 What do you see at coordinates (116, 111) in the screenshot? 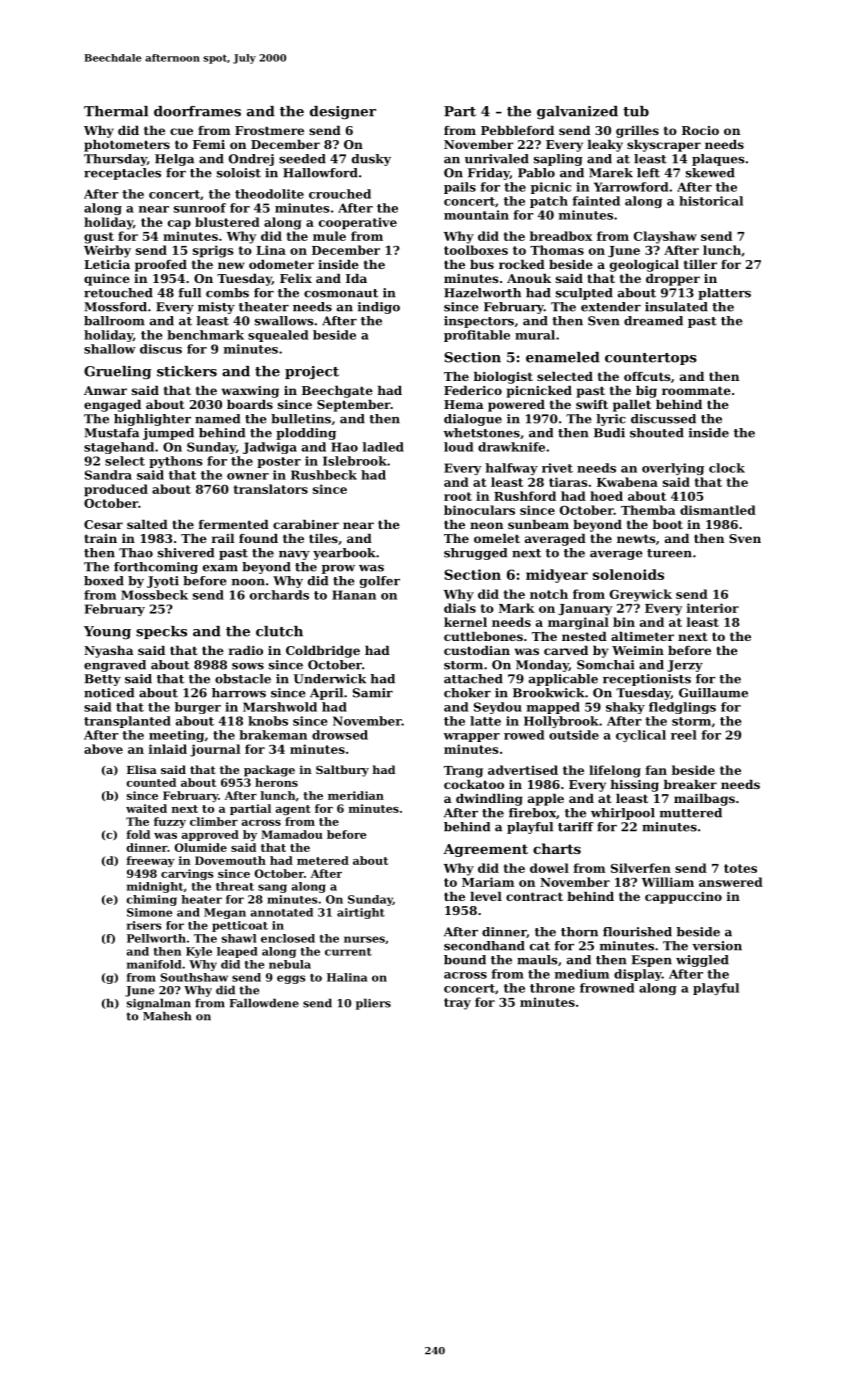
I see `Thermal` at bounding box center [116, 111].
